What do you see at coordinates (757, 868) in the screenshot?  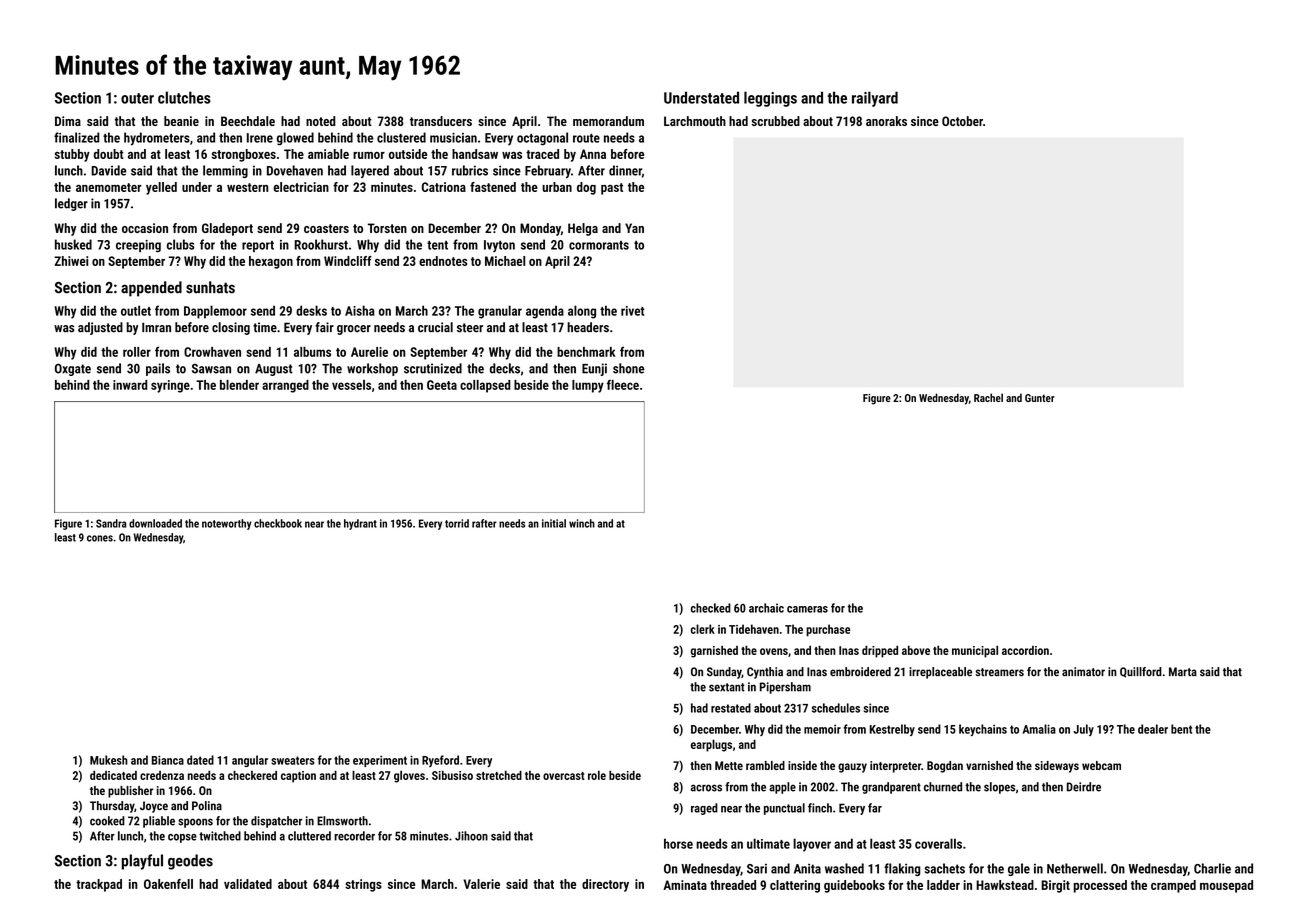 I see `Sari` at bounding box center [757, 868].
